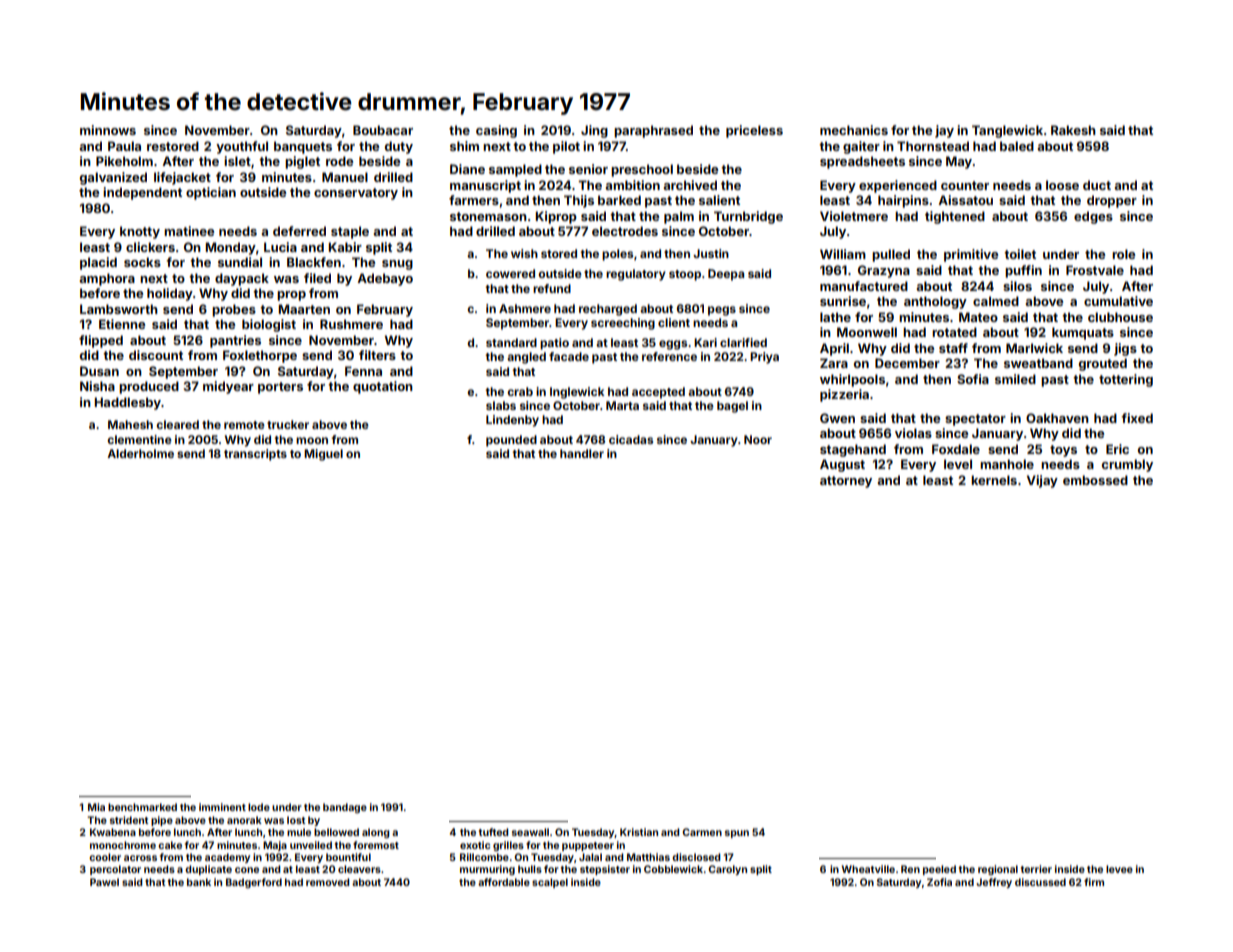 The height and width of the document is (952, 1233). Describe the element at coordinates (732, 407) in the document. I see `bagel` at that location.
